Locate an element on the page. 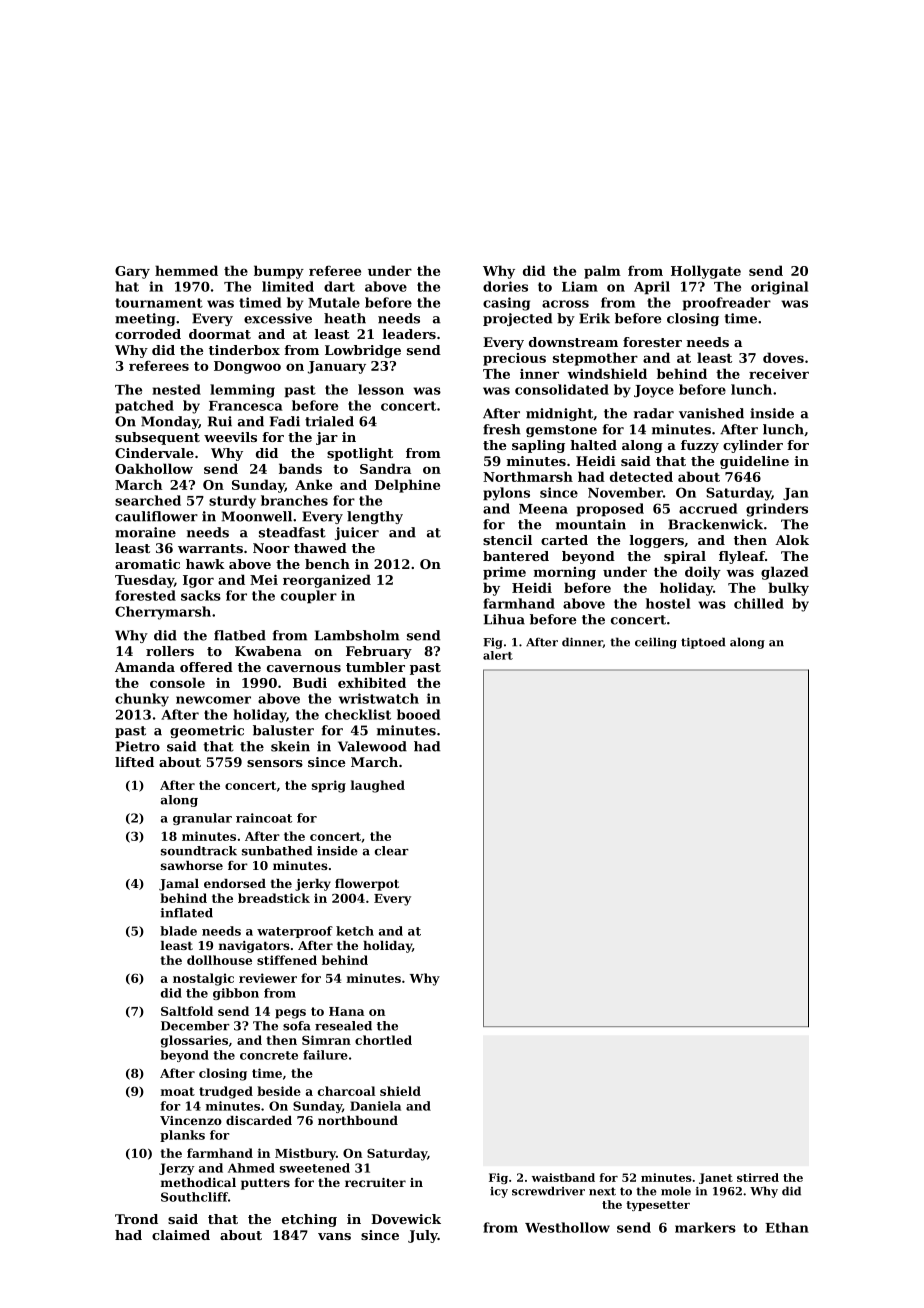  ketch is located at coordinates (355, 931).
